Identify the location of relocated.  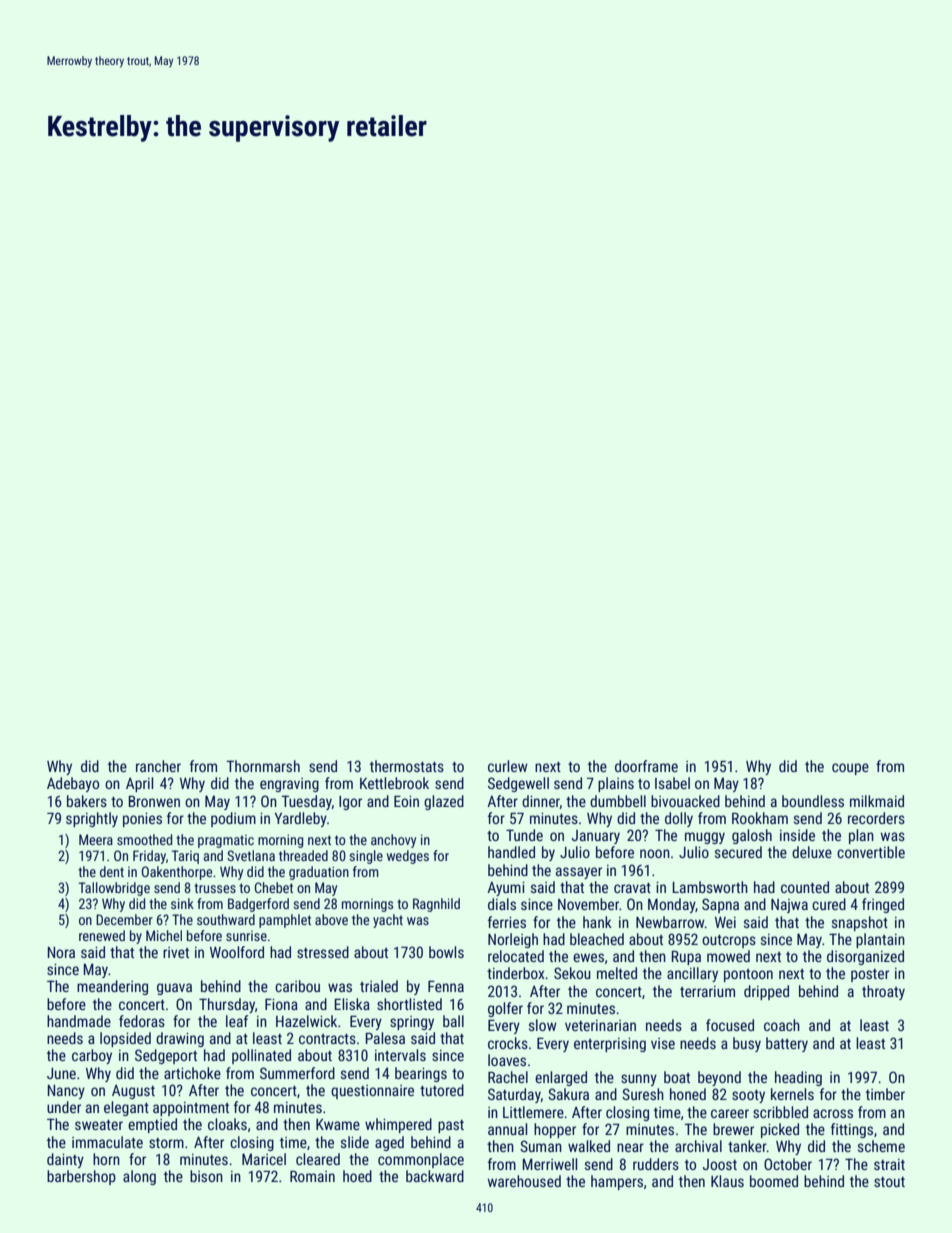
(516, 956).
